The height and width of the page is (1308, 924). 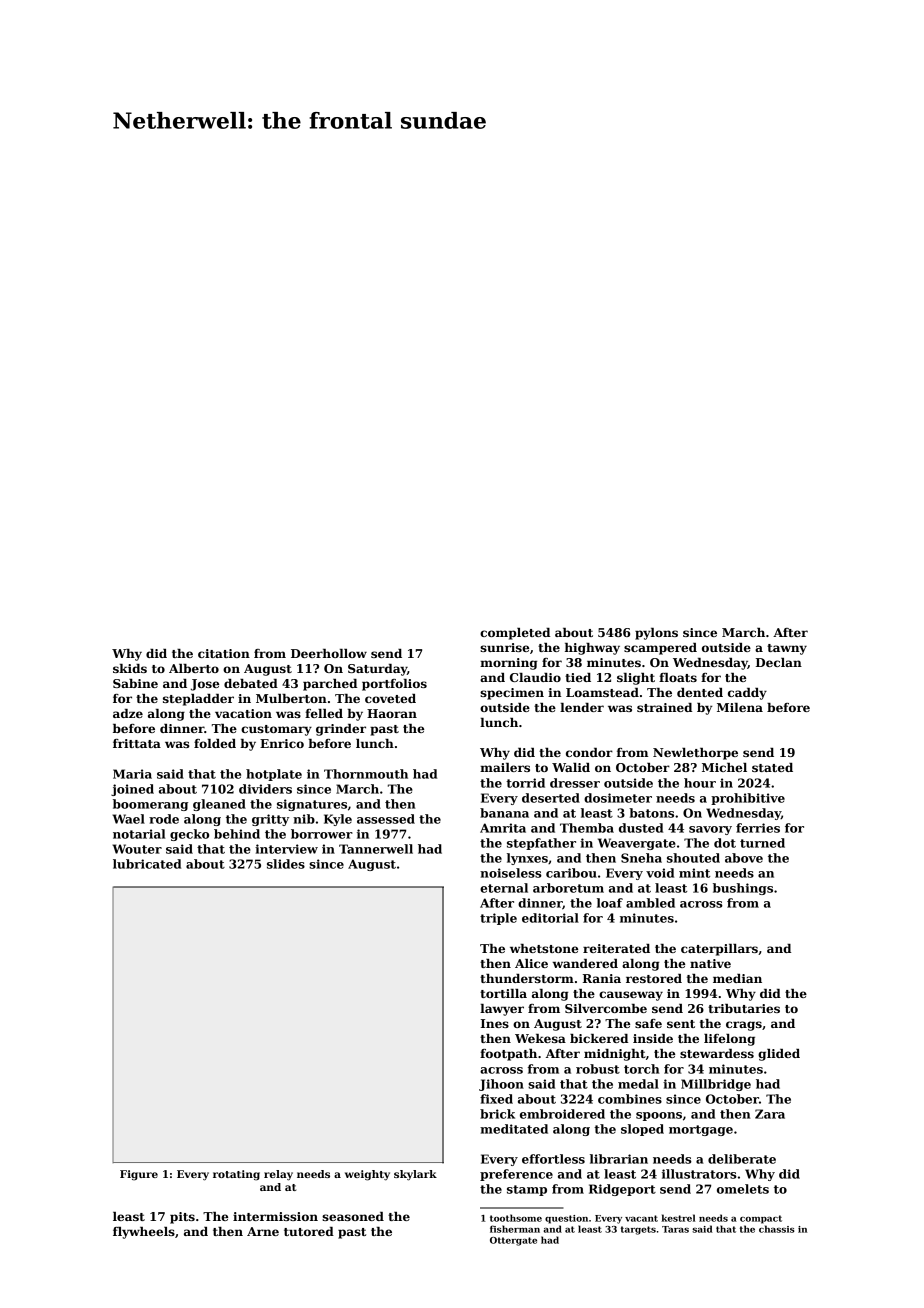 I want to click on behind, so click(x=237, y=834).
